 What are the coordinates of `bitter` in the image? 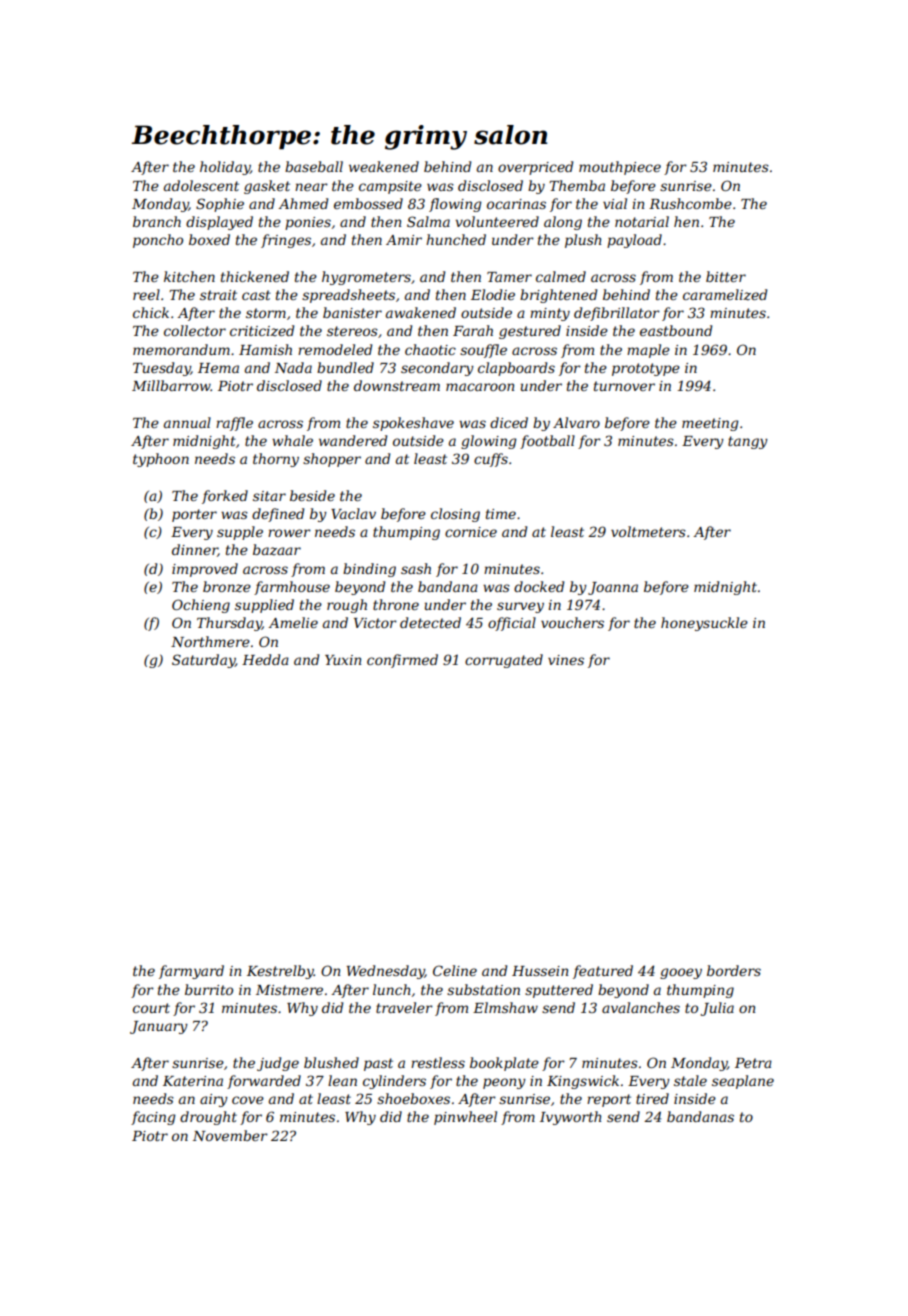 It's located at (726, 276).
